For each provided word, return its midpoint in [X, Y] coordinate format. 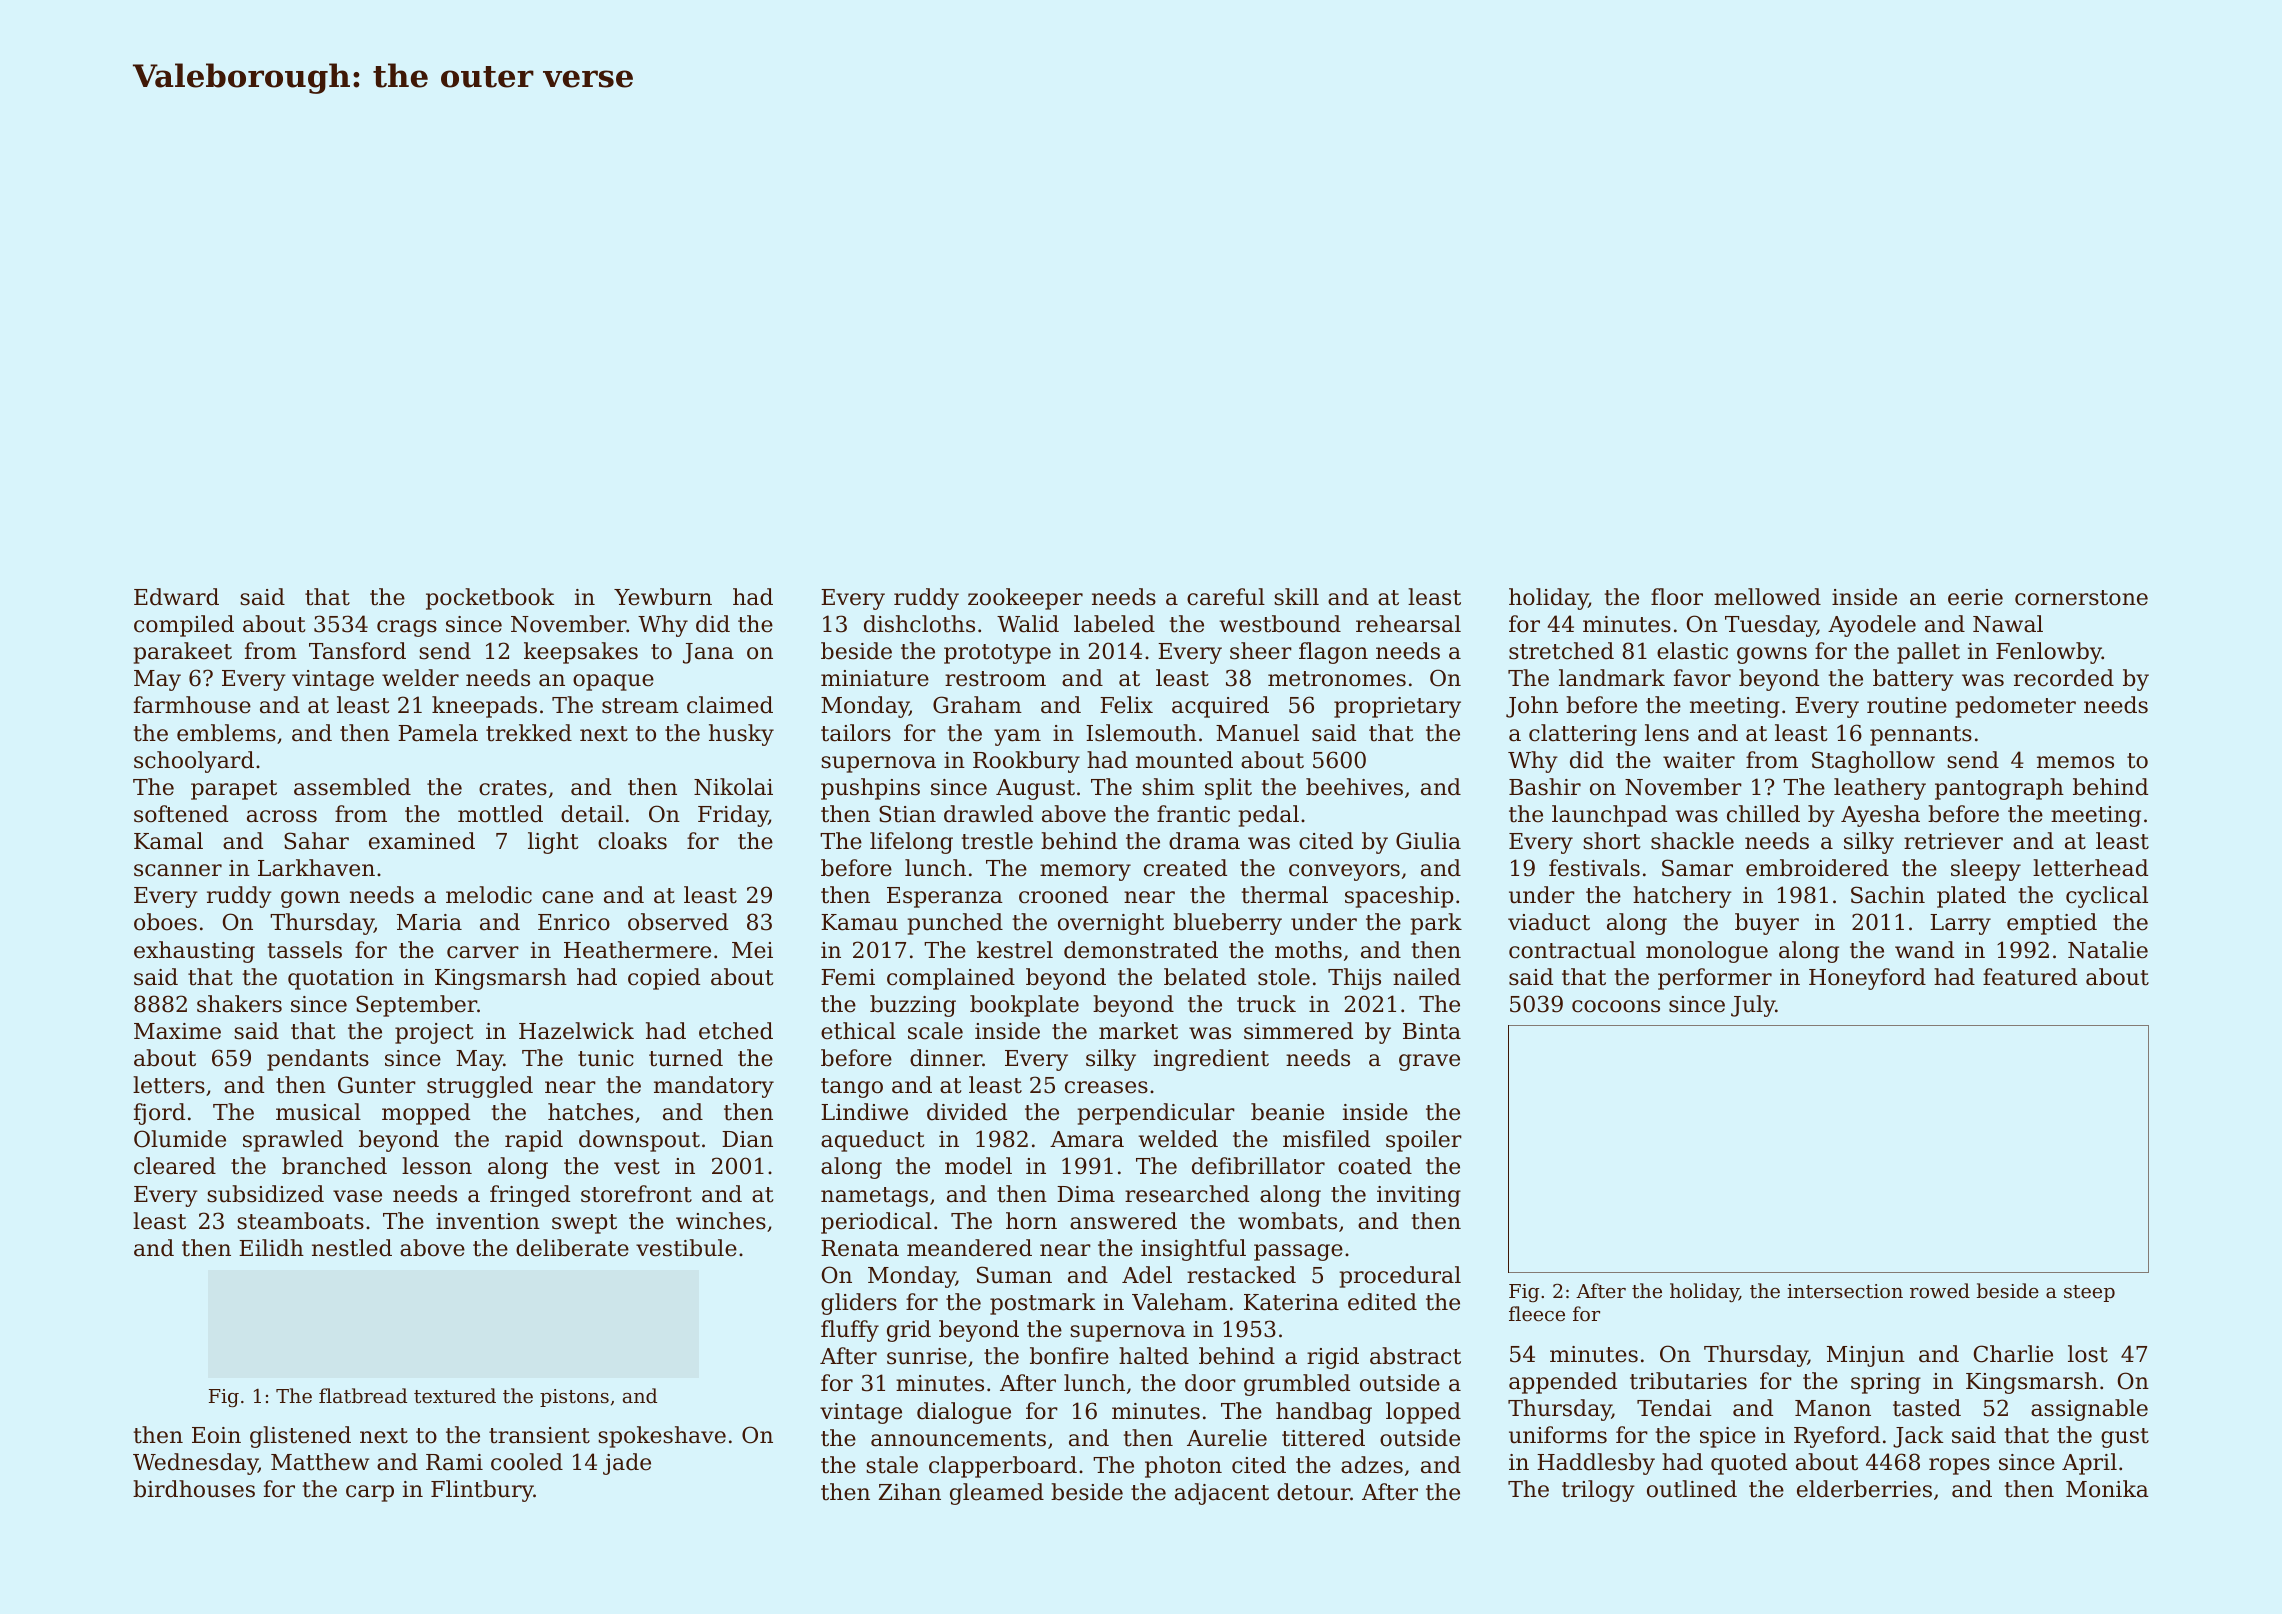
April [2089, 1464]
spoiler [1424, 1141]
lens [1667, 733]
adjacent [1222, 1494]
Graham [977, 705]
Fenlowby [2049, 653]
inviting [1419, 1196]
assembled [352, 787]
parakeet [182, 653]
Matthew [320, 1462]
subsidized [265, 1194]
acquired [1220, 707]
